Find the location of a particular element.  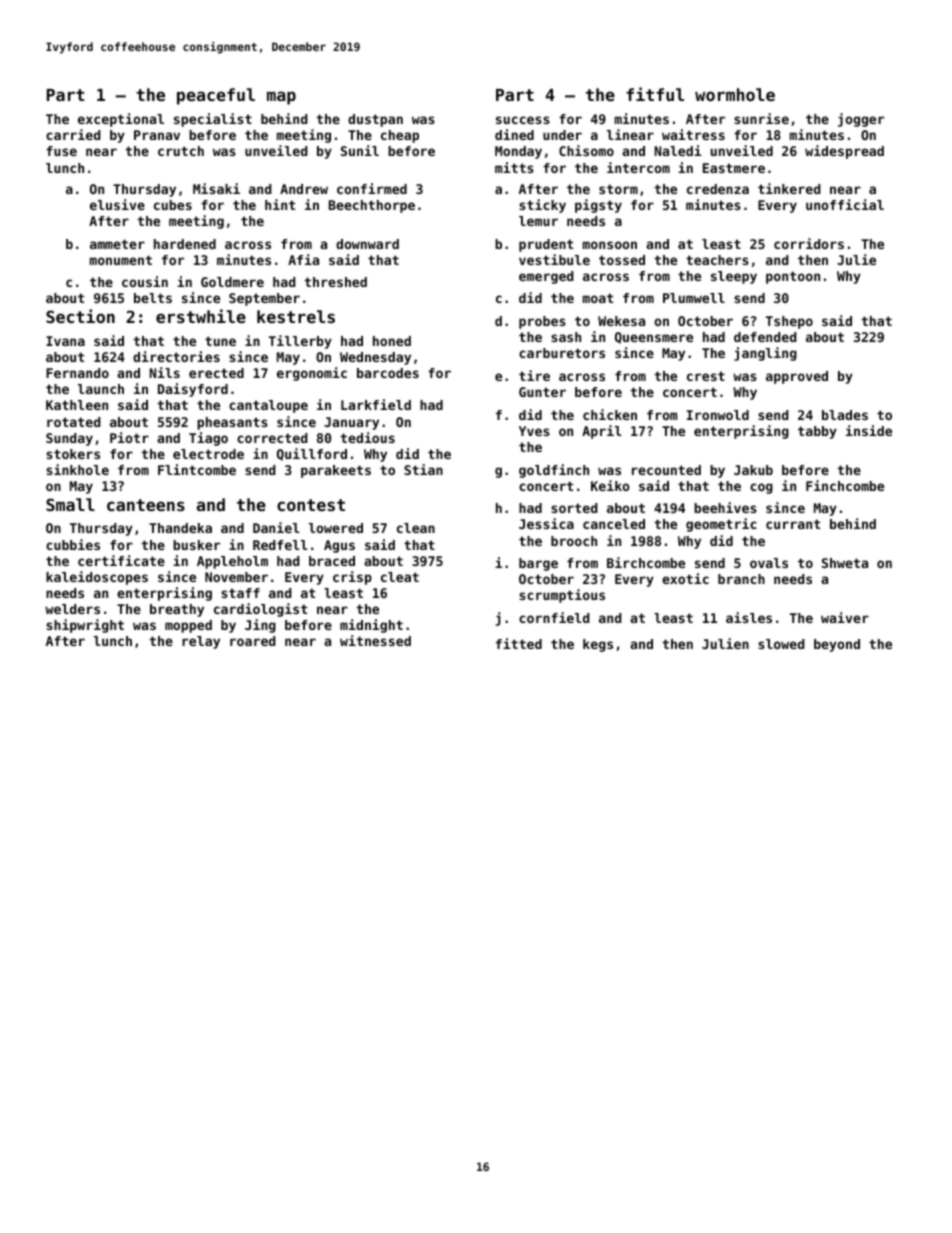

pontoon is located at coordinates (793, 277).
